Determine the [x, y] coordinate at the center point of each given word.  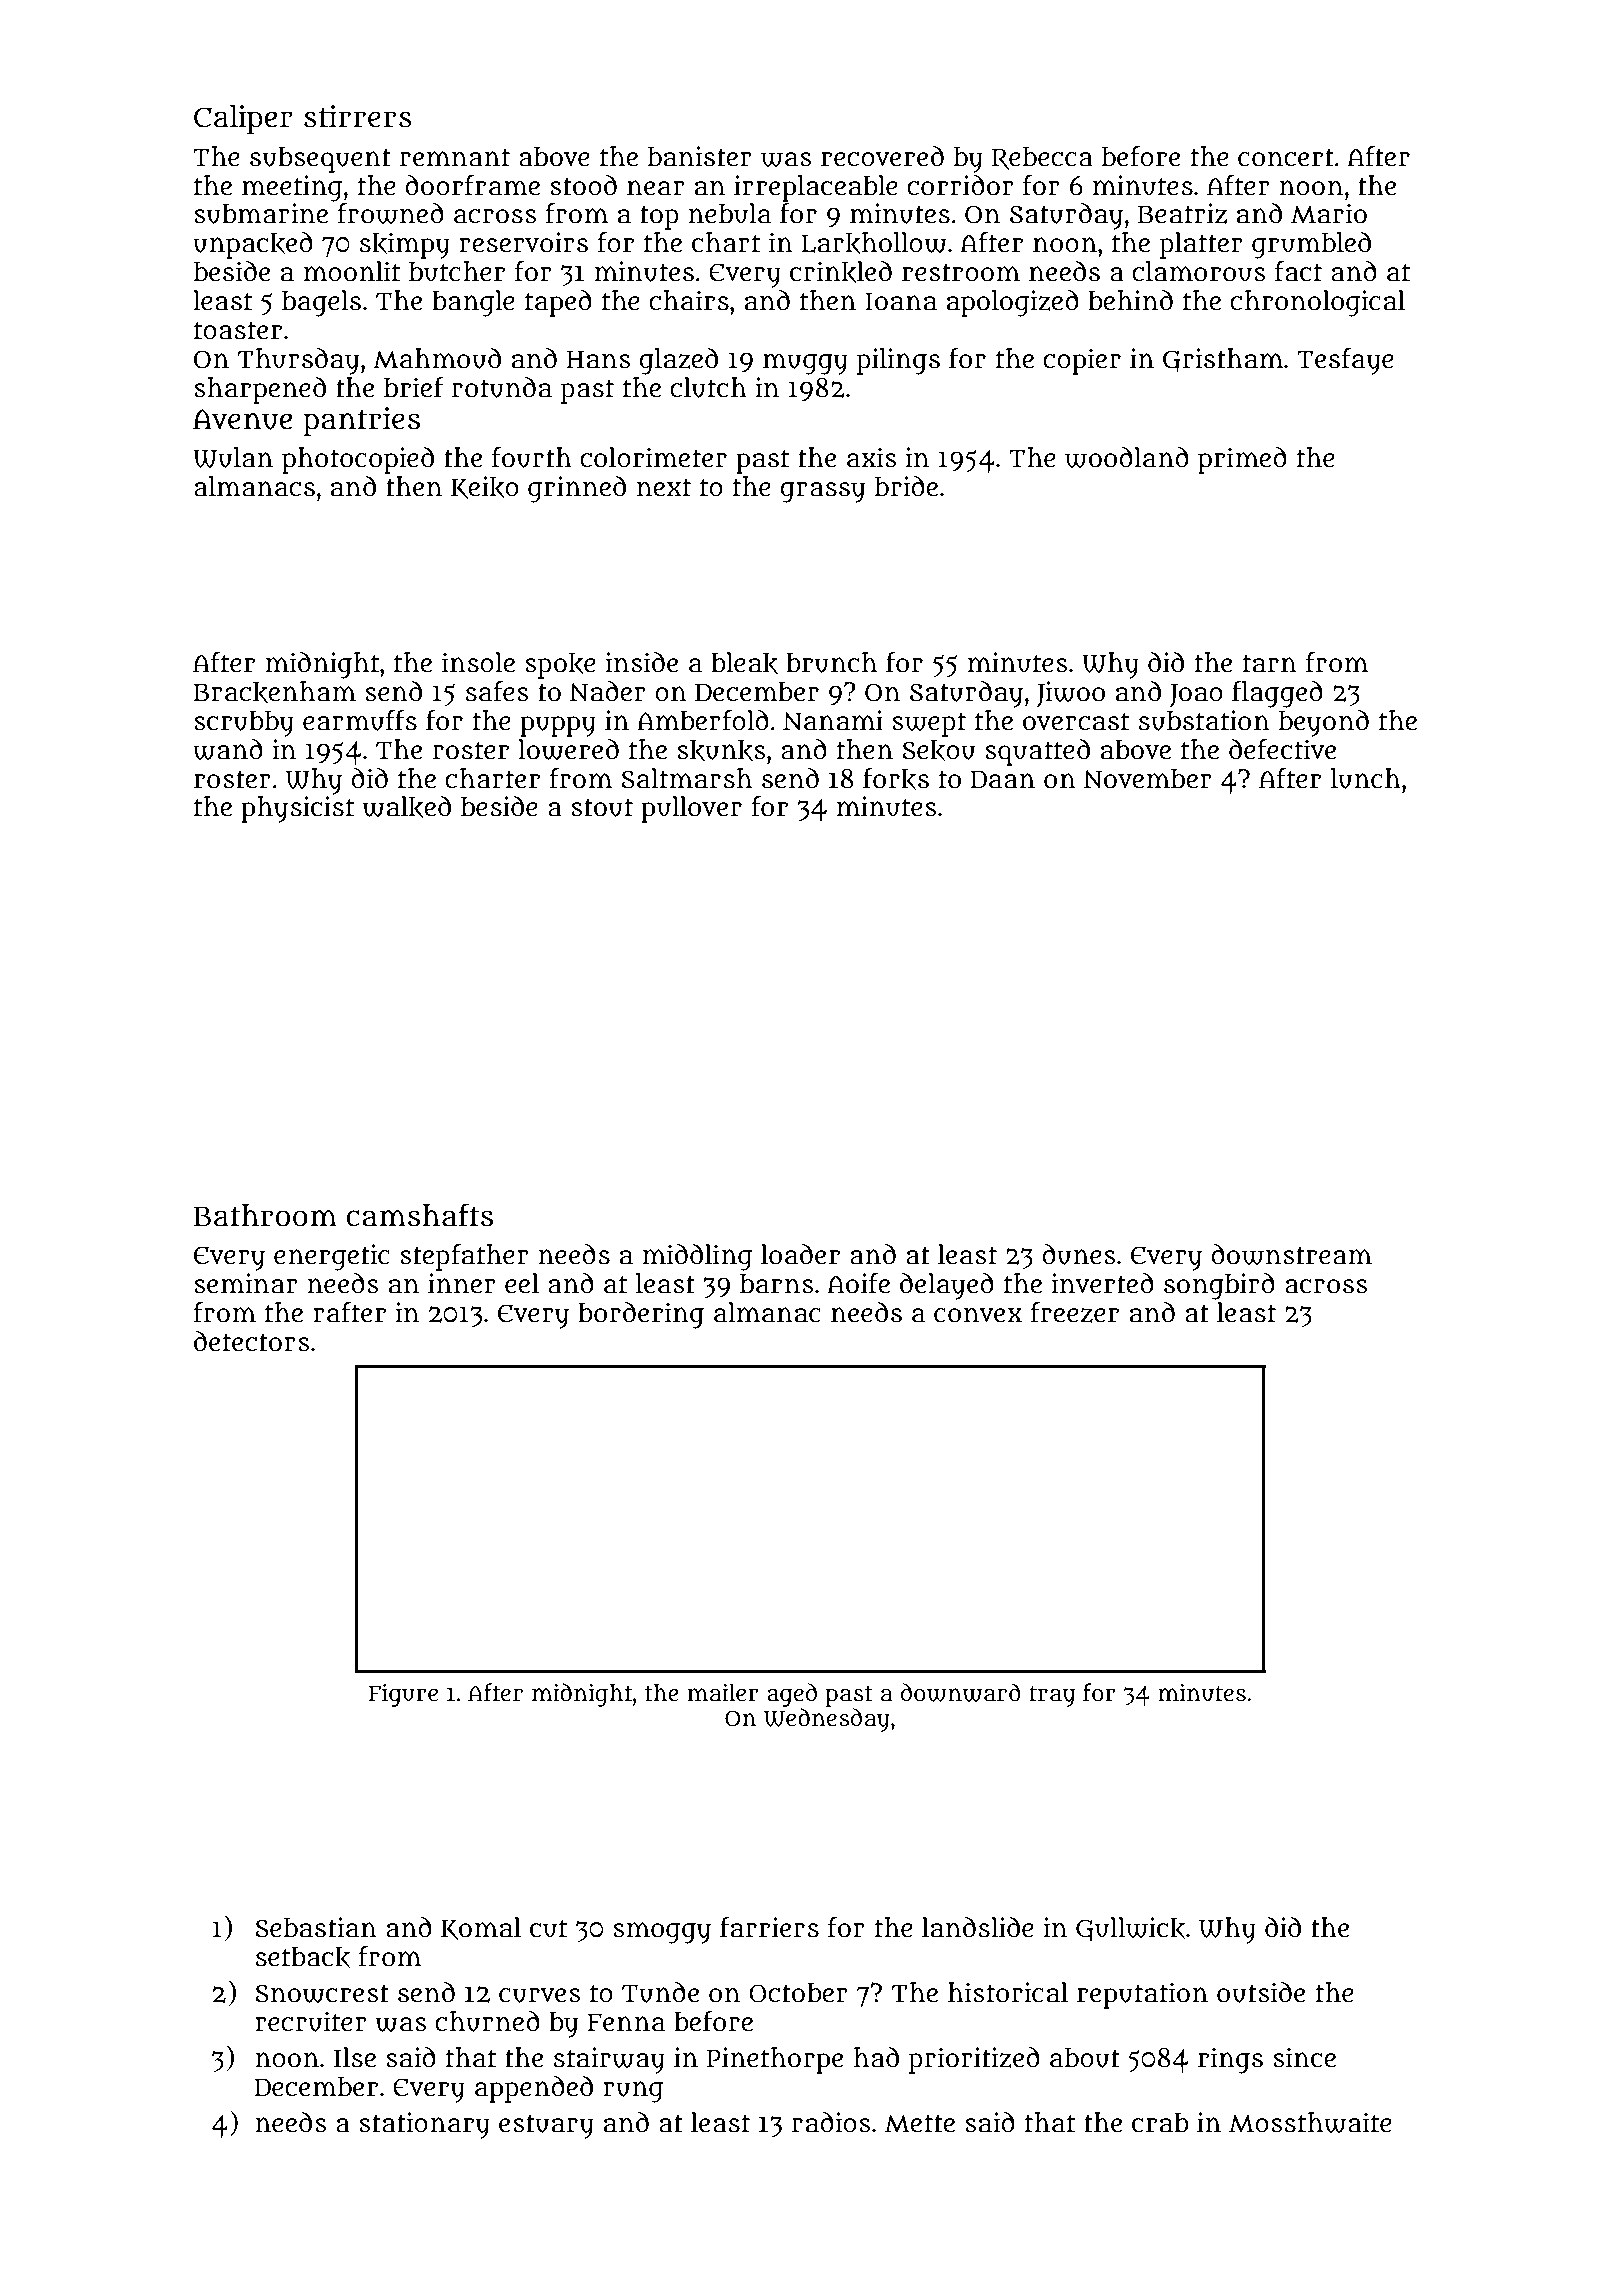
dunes [1079, 1254]
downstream [1291, 1254]
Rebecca [1042, 158]
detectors [252, 1341]
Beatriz [1182, 213]
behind [1130, 300]
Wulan [233, 457]
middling [697, 1257]
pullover [691, 809]
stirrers [358, 116]
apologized [1013, 303]
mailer [723, 1693]
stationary [424, 2125]
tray [1052, 1696]
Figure [403, 1695]
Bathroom [265, 1215]
